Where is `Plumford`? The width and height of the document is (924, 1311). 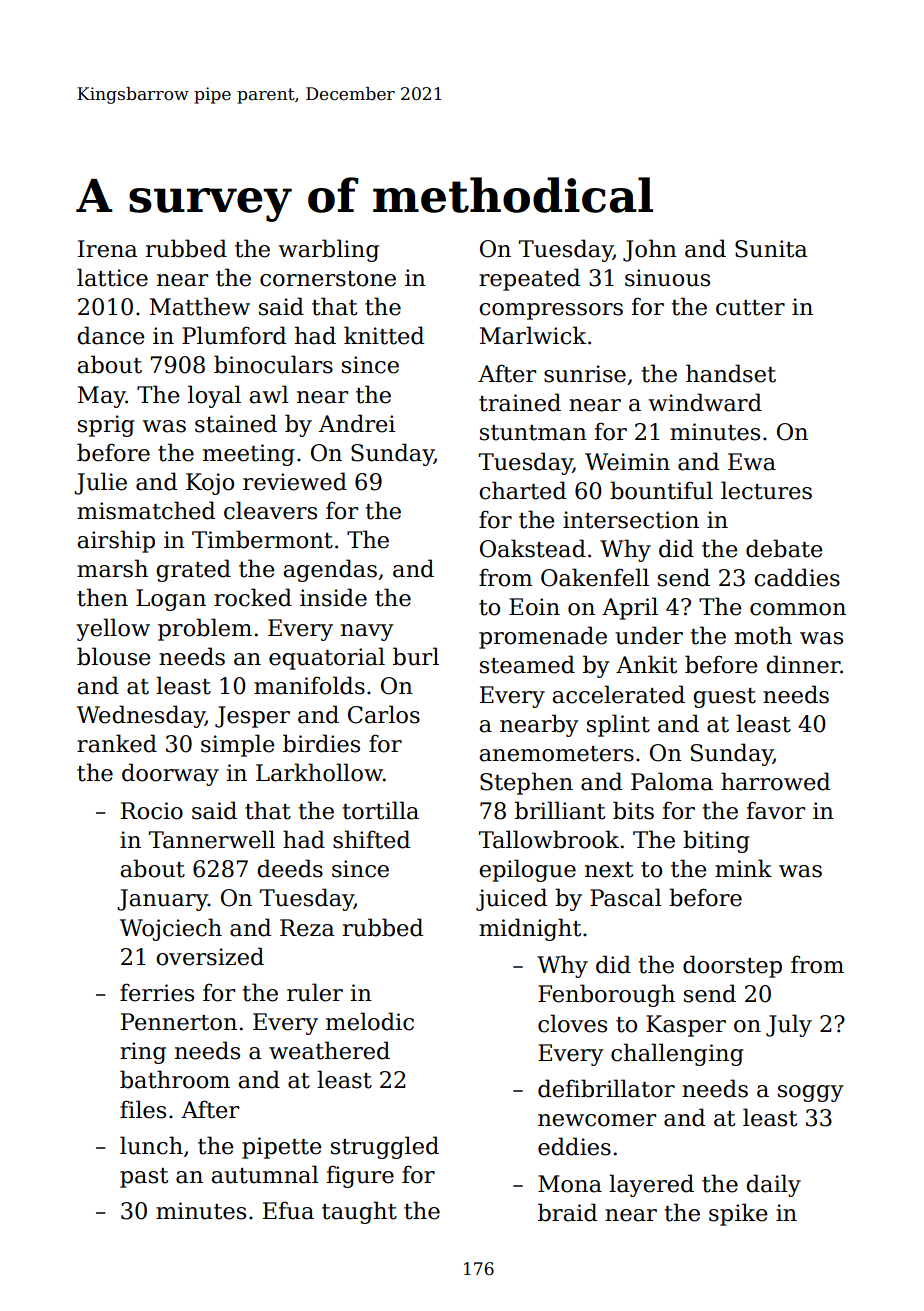 Plumford is located at coordinates (234, 335).
